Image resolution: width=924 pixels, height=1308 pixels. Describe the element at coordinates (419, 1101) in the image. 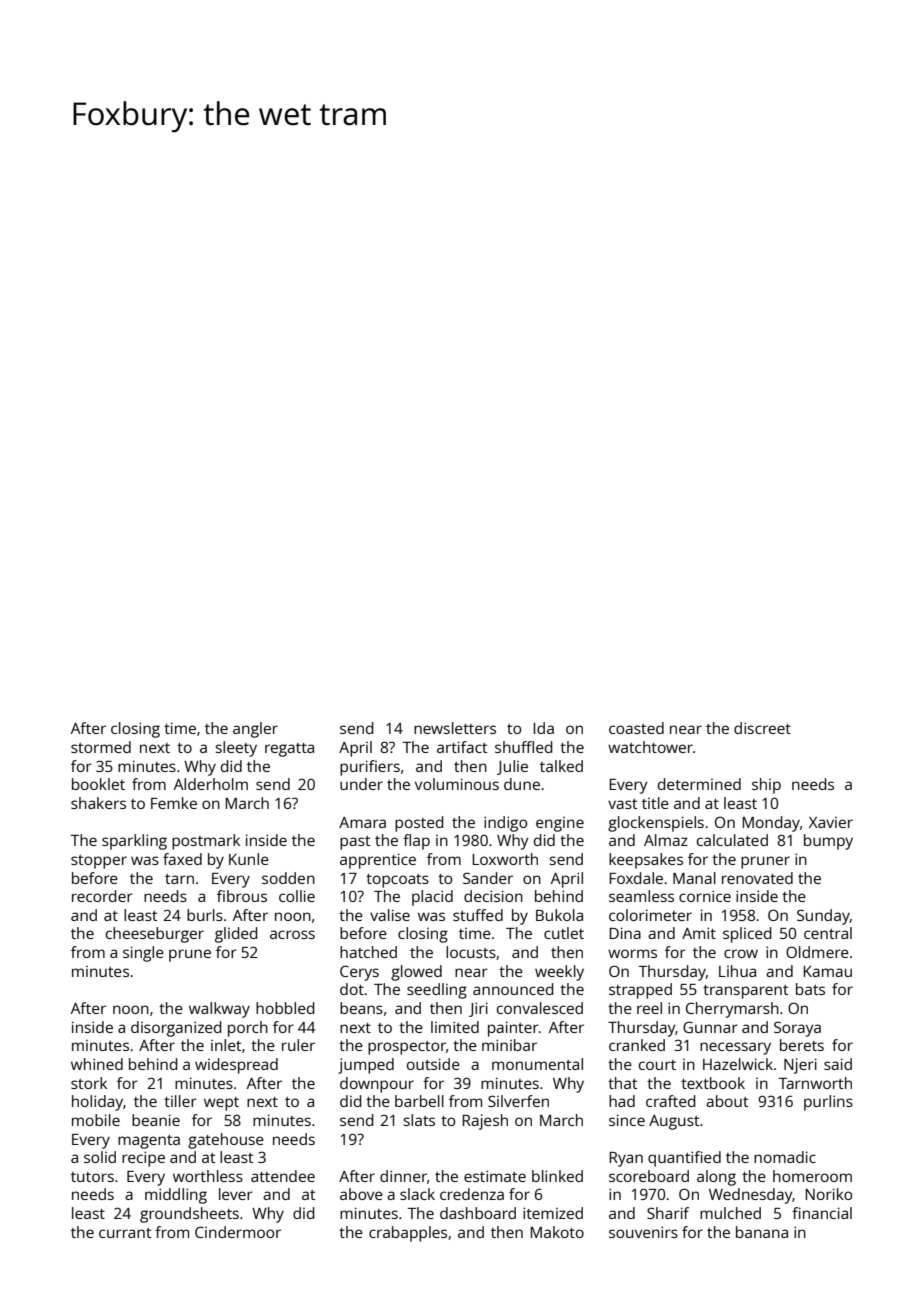

I see `barbell` at that location.
